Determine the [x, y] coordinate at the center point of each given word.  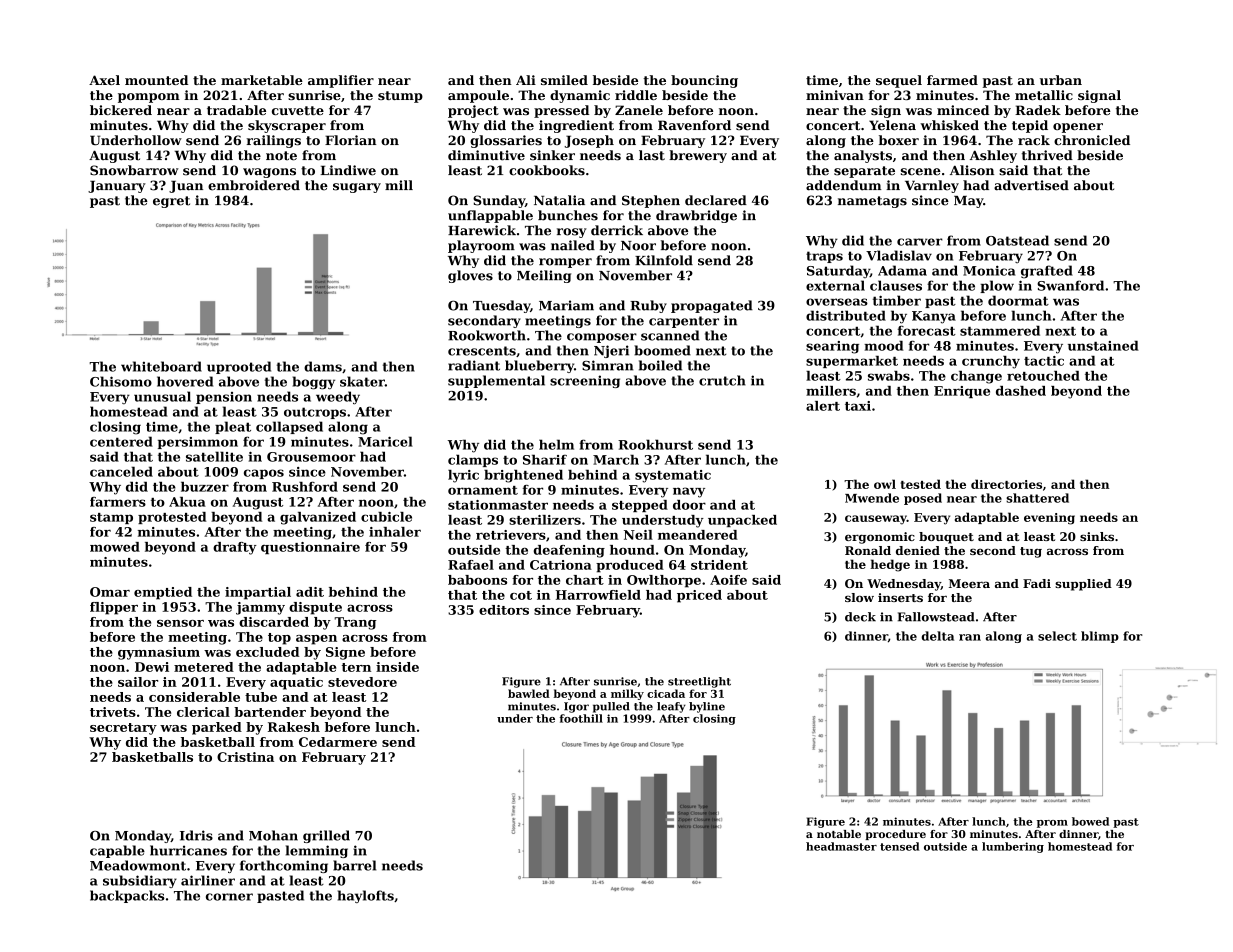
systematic [673, 476]
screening [585, 381]
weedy [338, 398]
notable [839, 834]
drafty [235, 548]
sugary [357, 188]
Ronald [868, 550]
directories [1006, 484]
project [473, 111]
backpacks [127, 896]
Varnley [932, 186]
